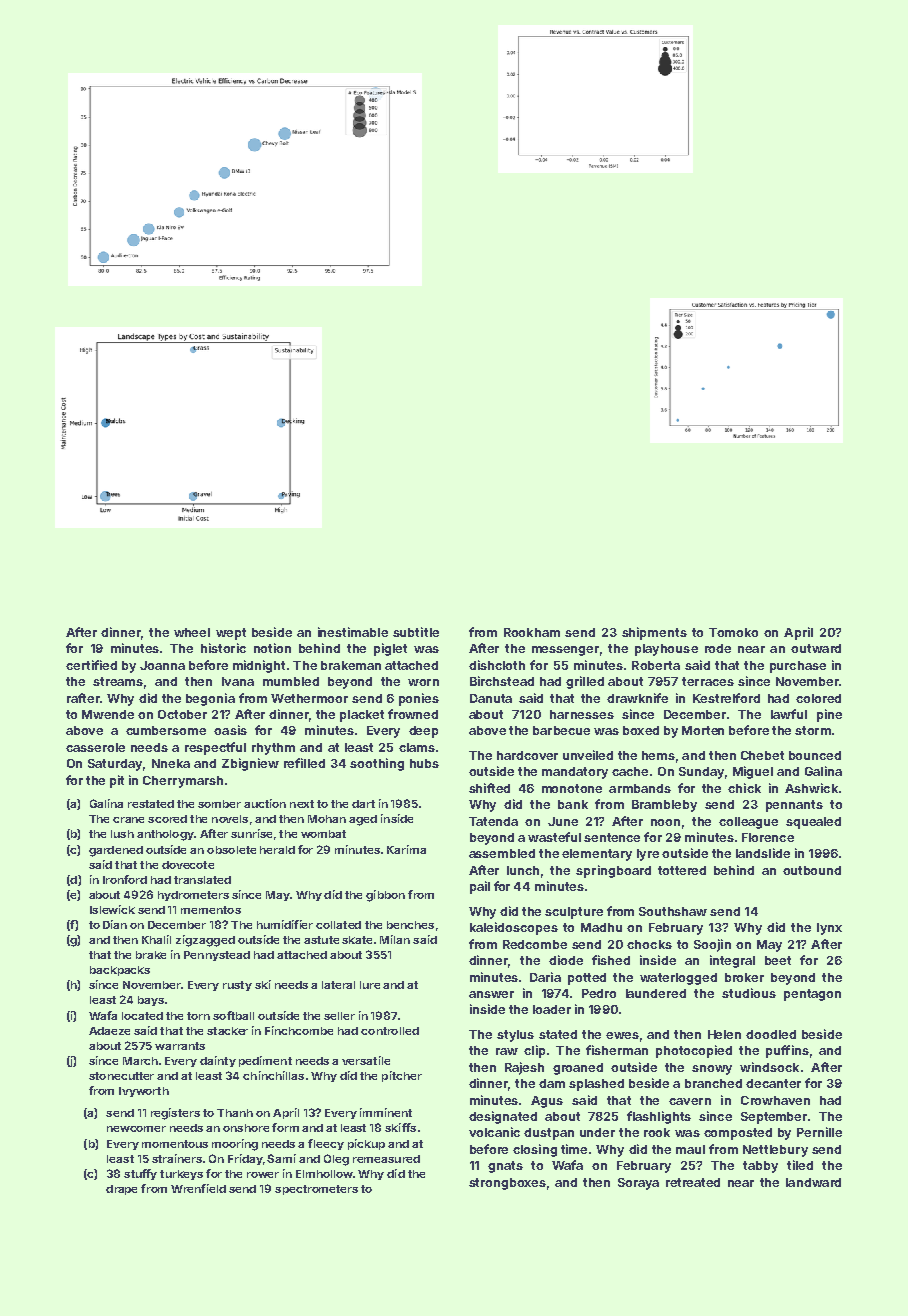 The width and height of the page is (908, 1316). Describe the element at coordinates (713, 1083) in the page. I see `branched` at that location.
